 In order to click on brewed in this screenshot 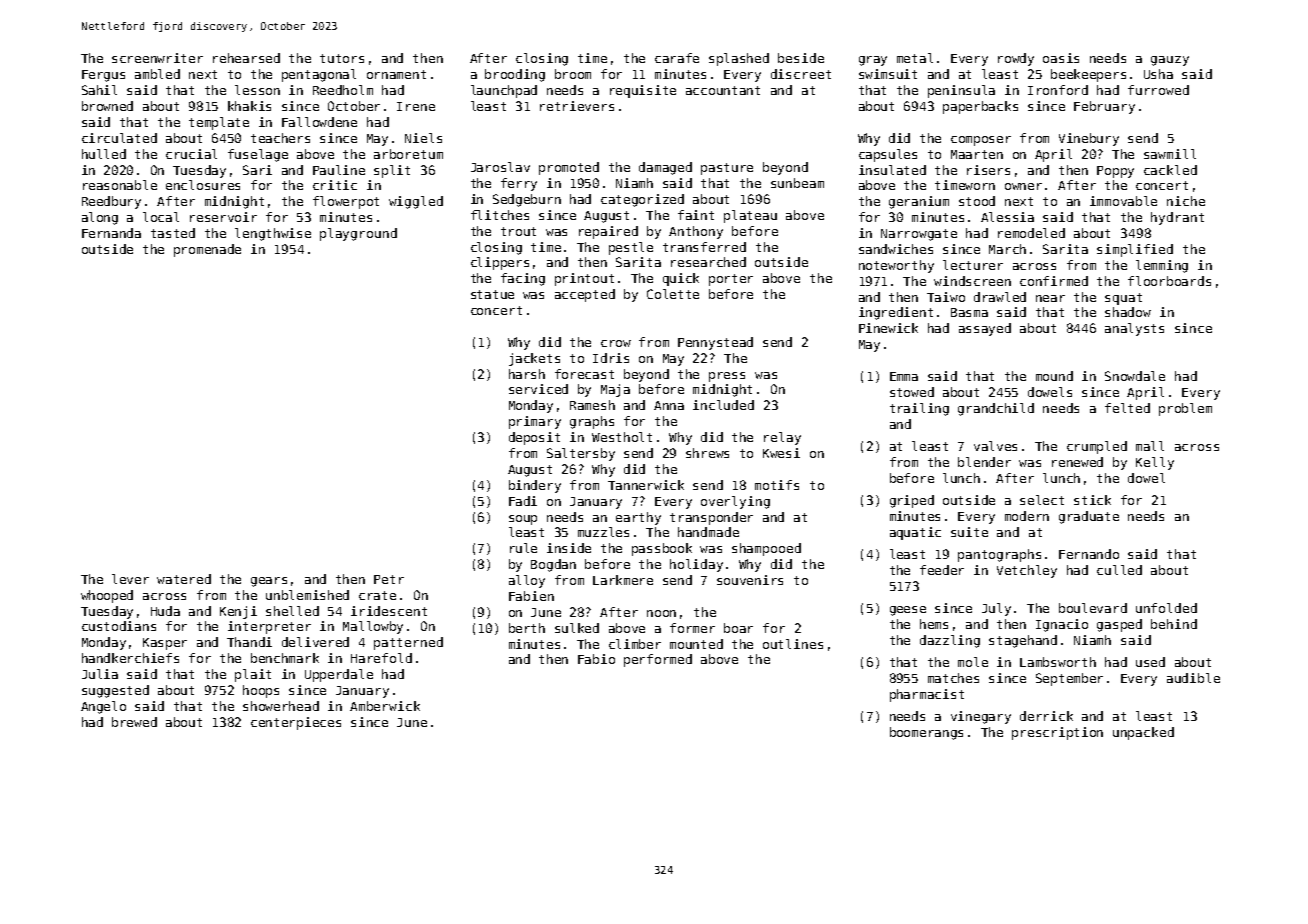, I will do `click(134, 722)`.
